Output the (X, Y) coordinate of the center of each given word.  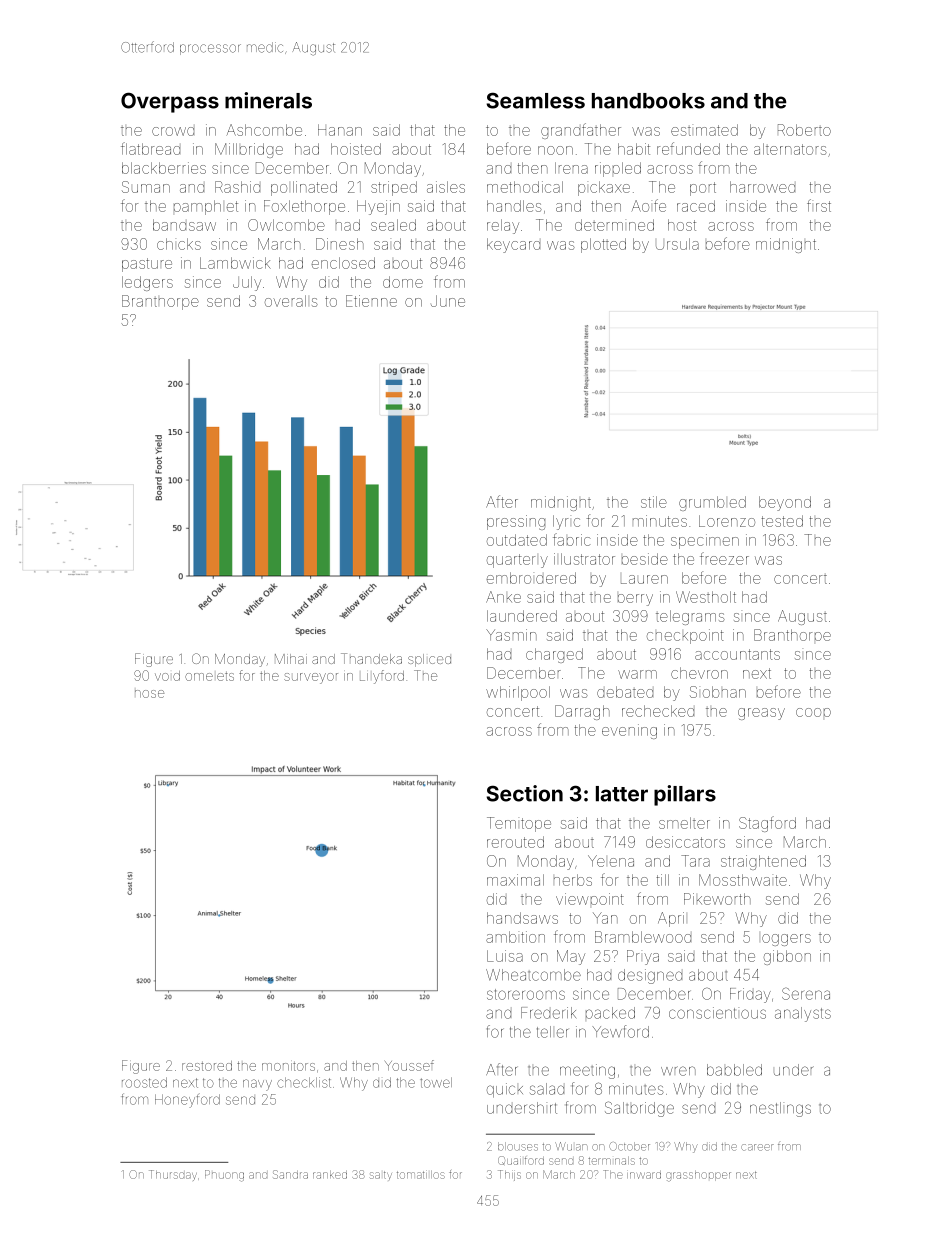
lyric (566, 522)
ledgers (147, 283)
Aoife (649, 205)
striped (394, 188)
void (167, 676)
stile (654, 502)
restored (207, 1066)
